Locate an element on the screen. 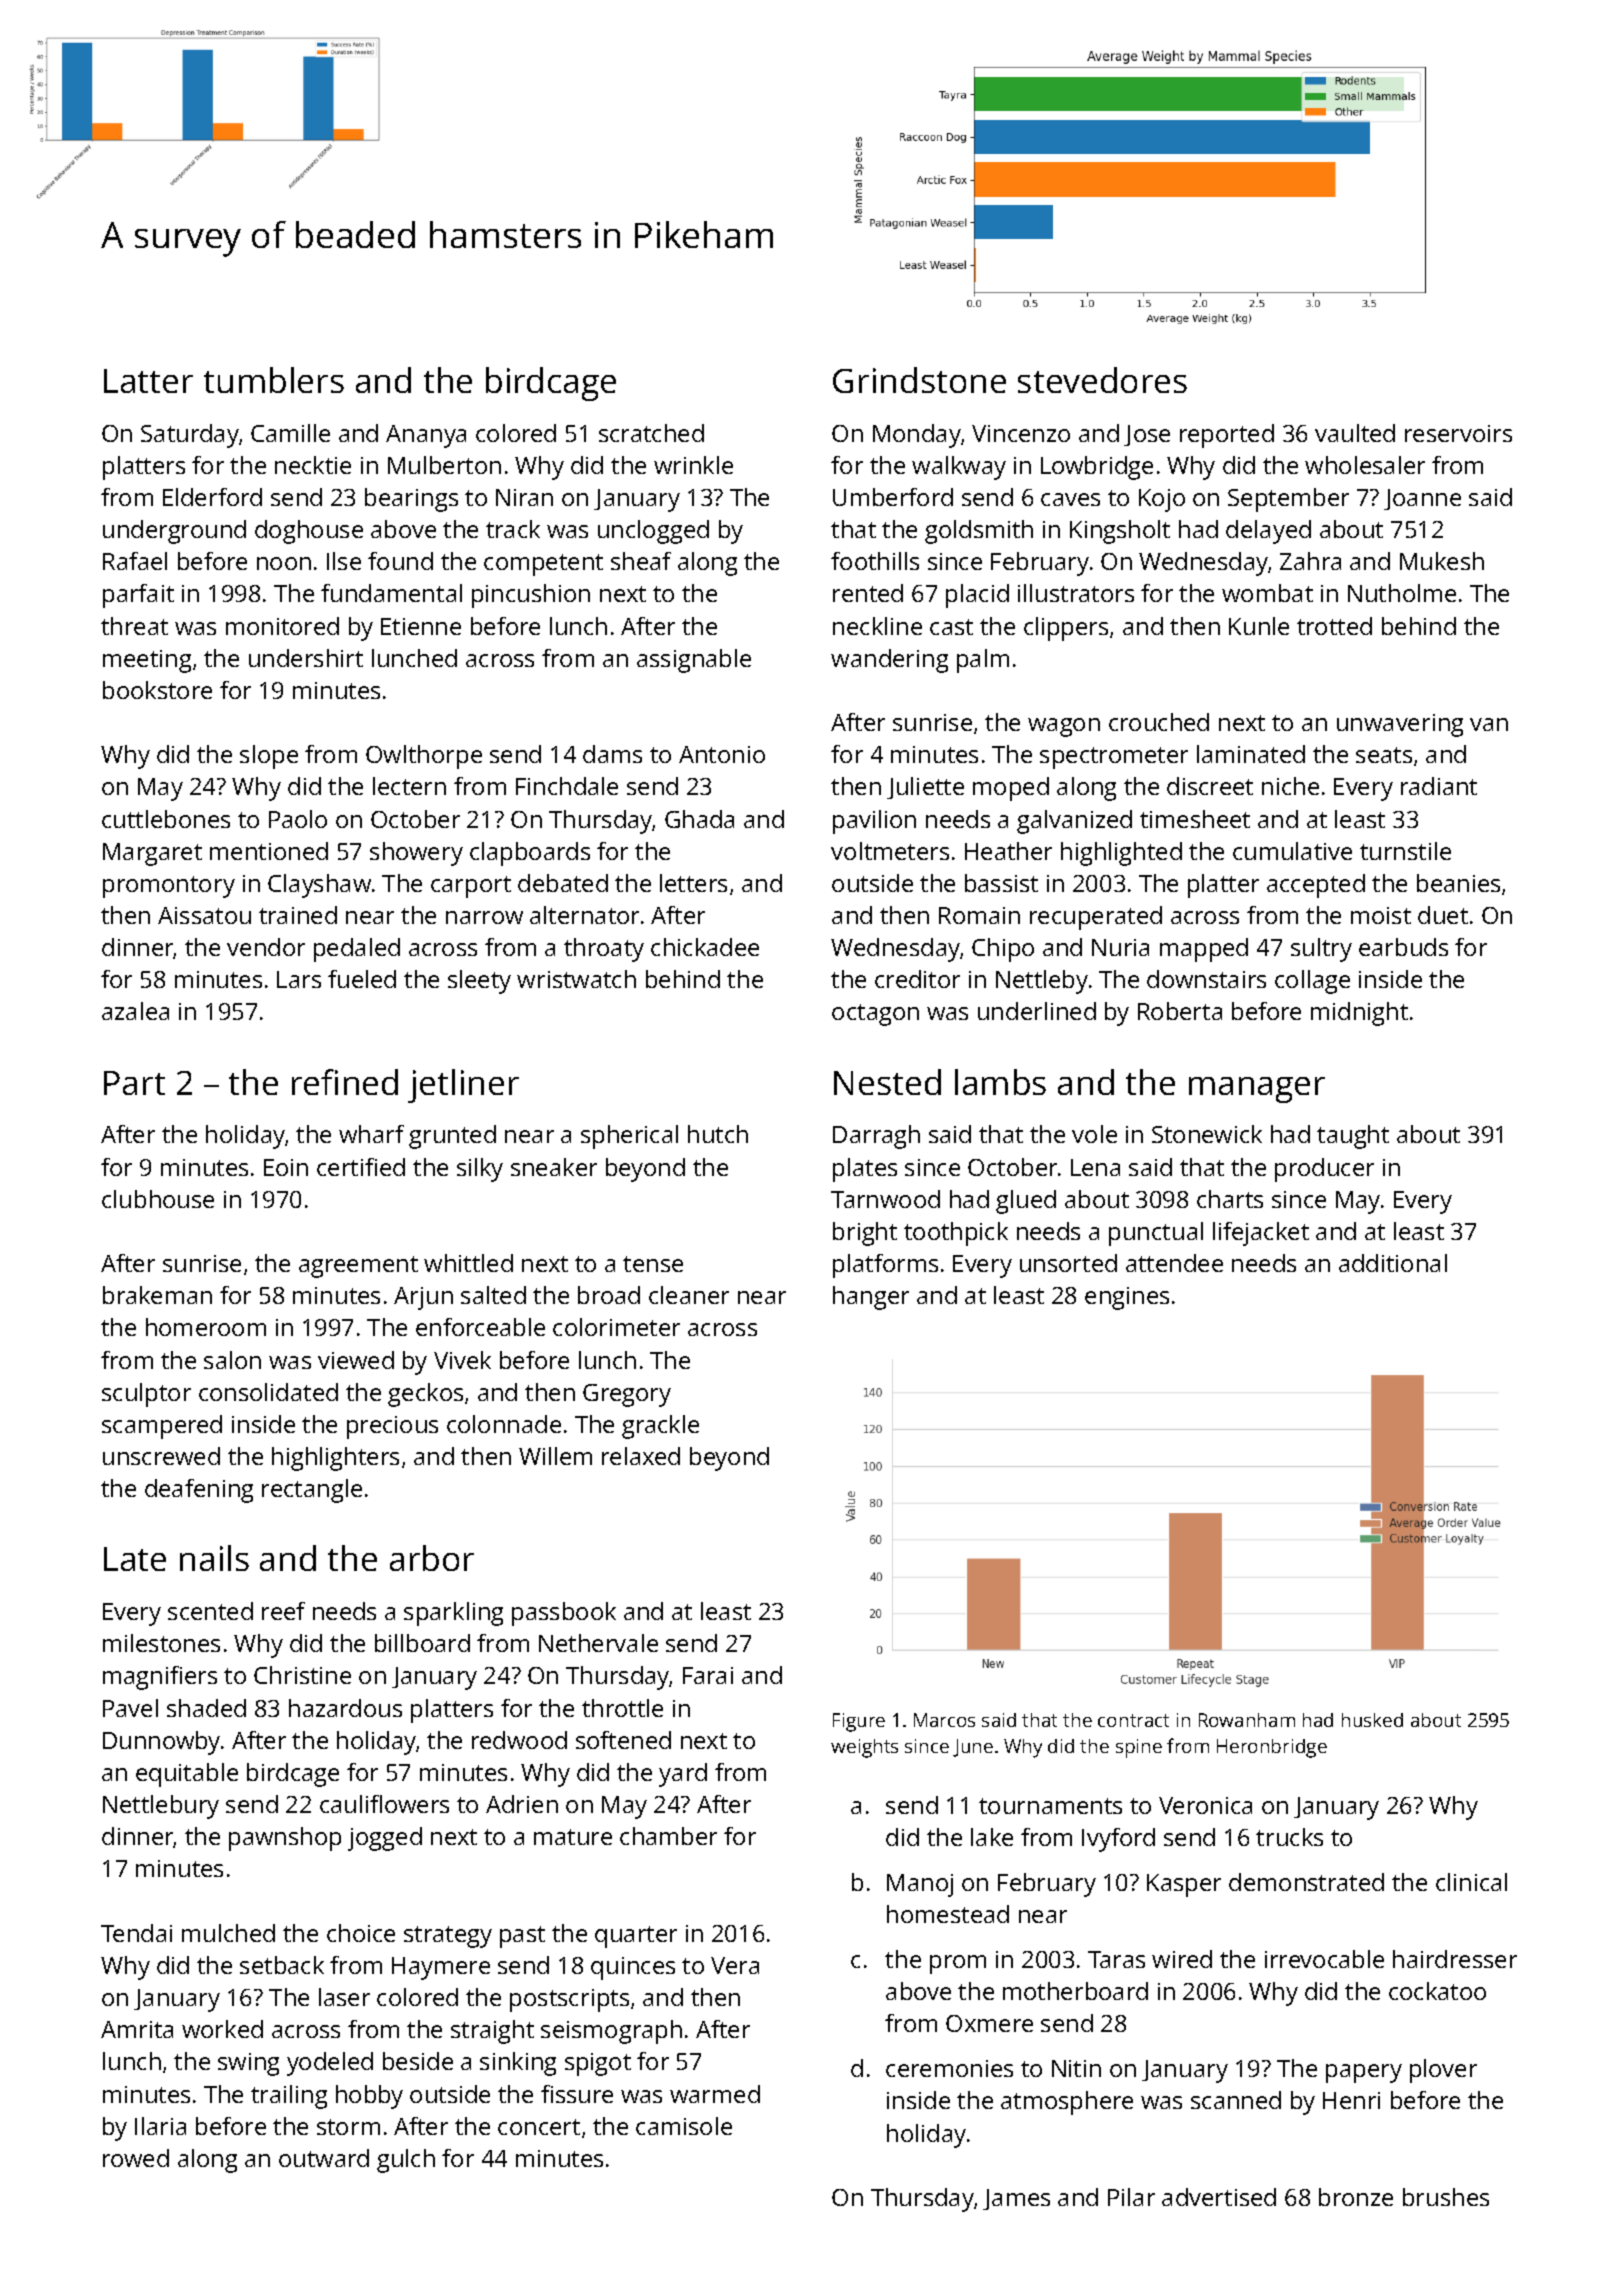  Vincenzo is located at coordinates (1021, 433).
